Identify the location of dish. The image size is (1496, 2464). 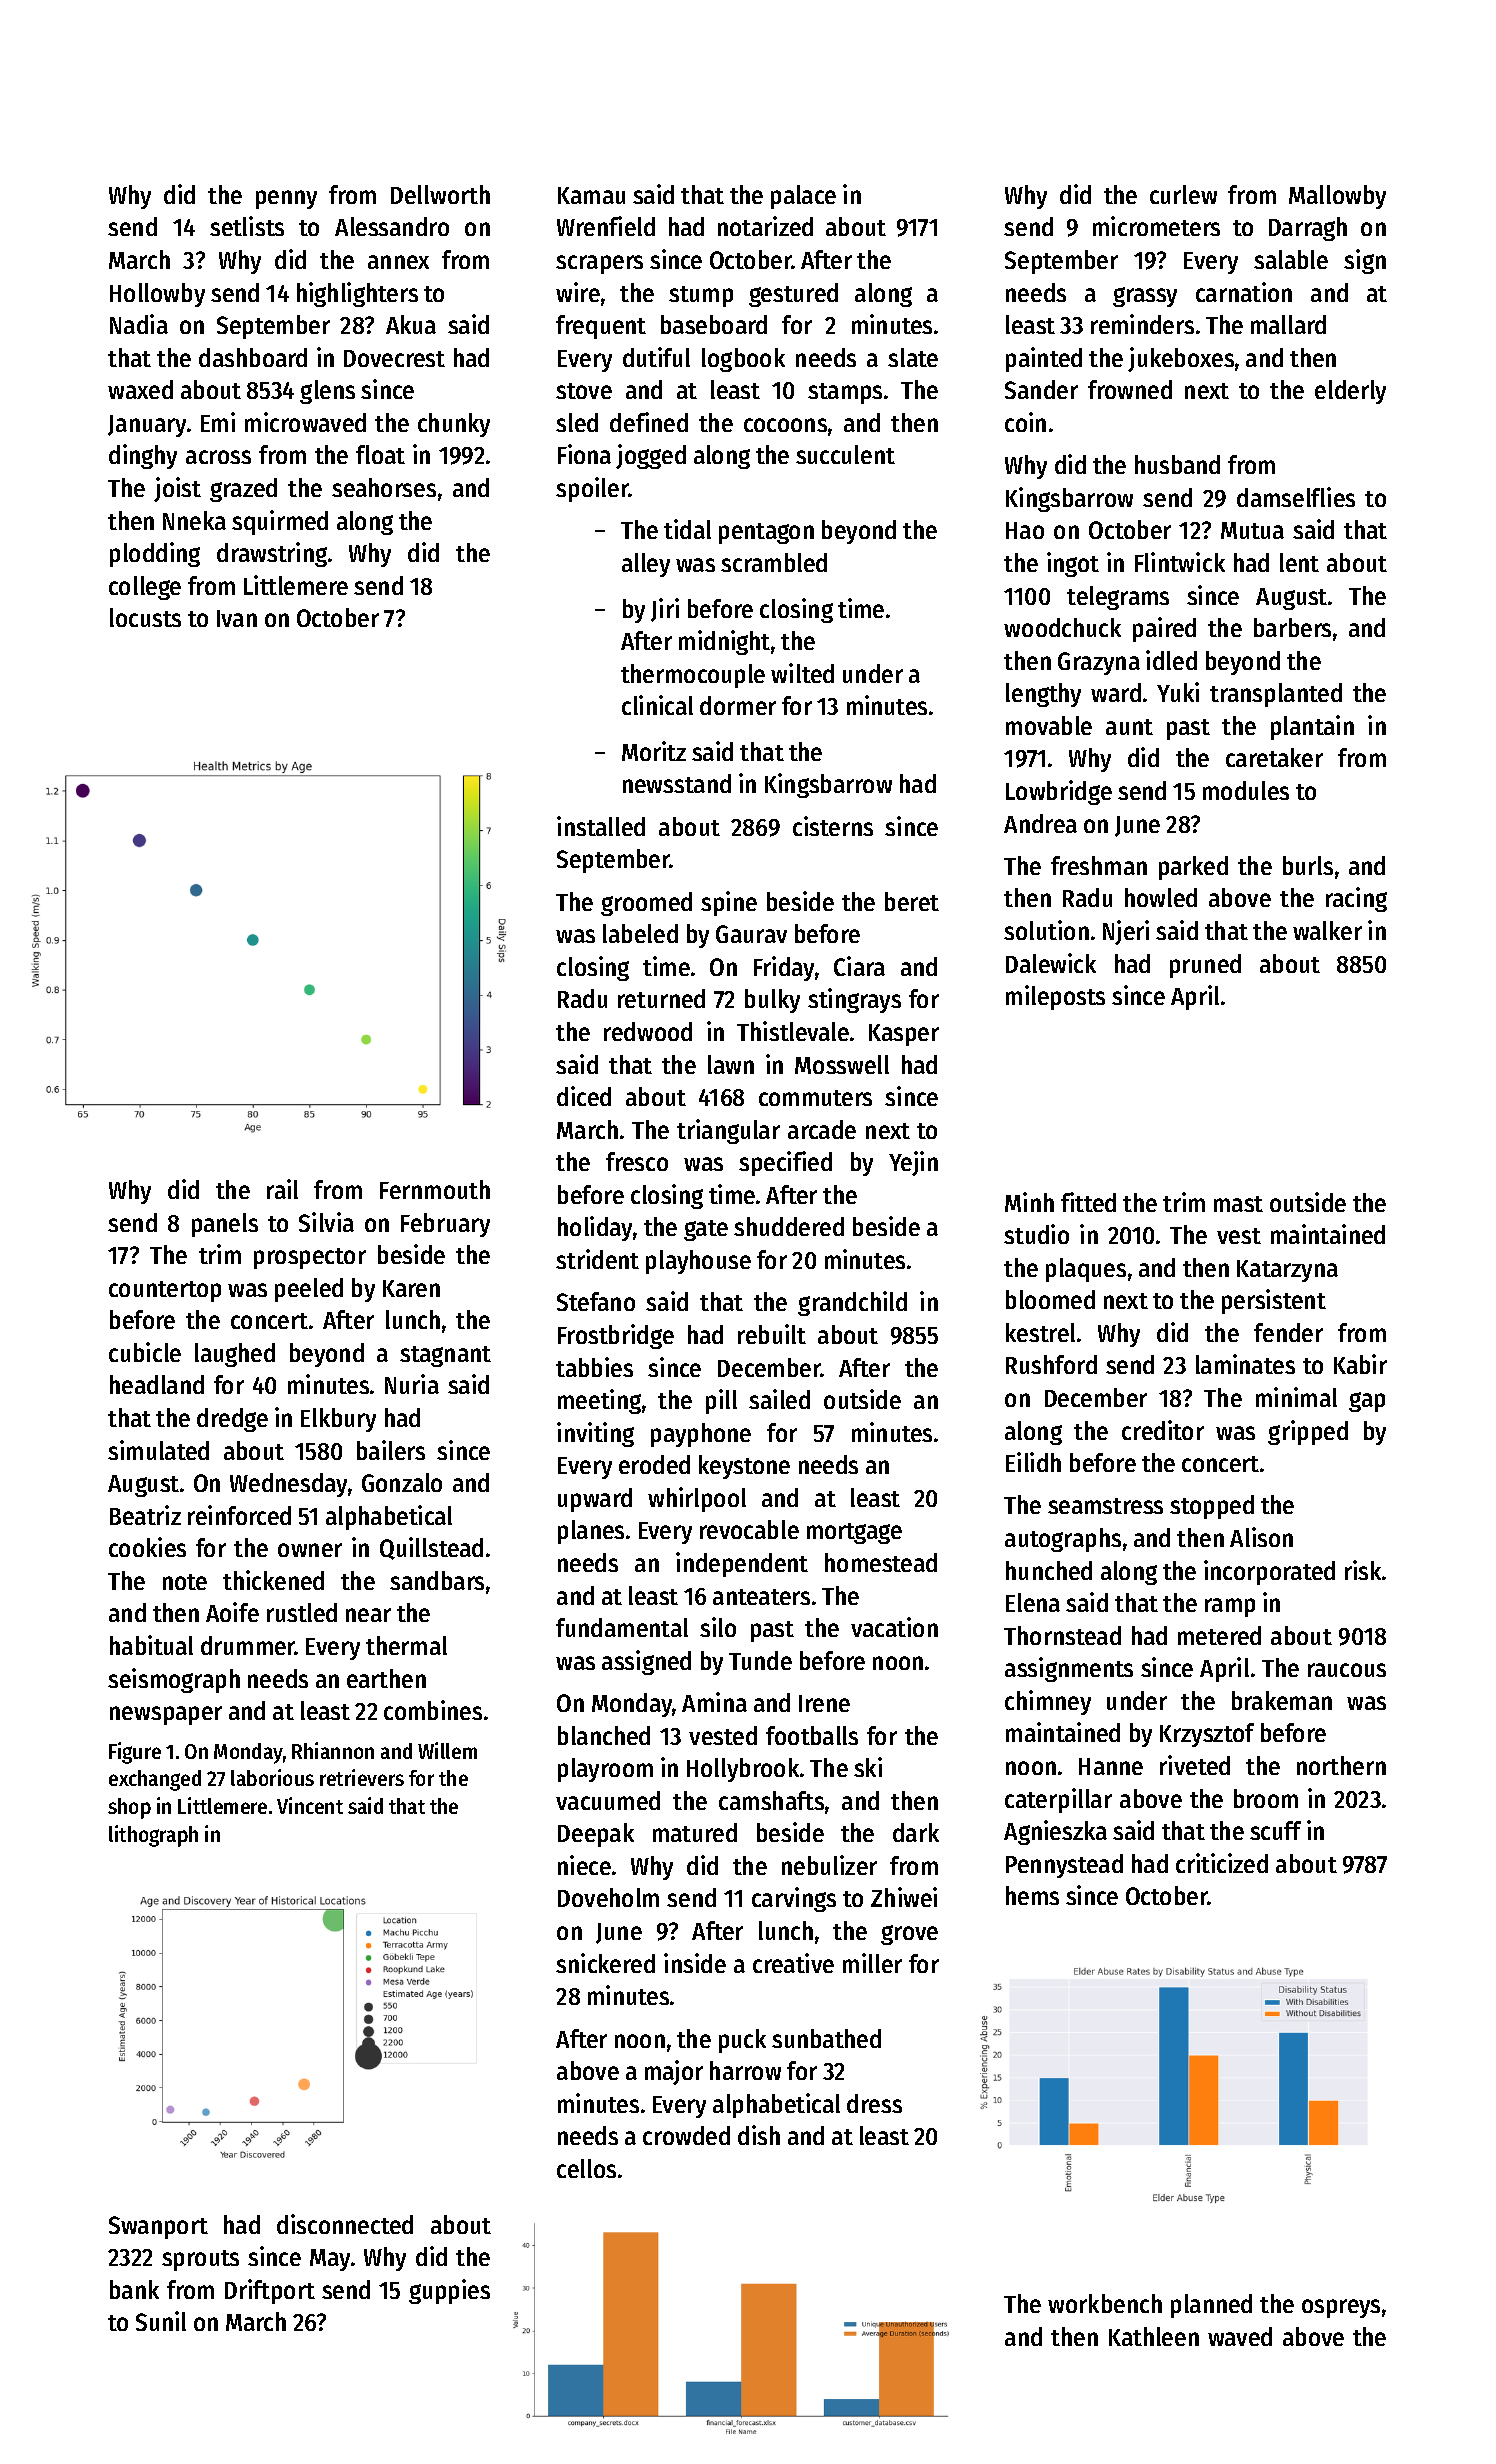
(759, 2135).
